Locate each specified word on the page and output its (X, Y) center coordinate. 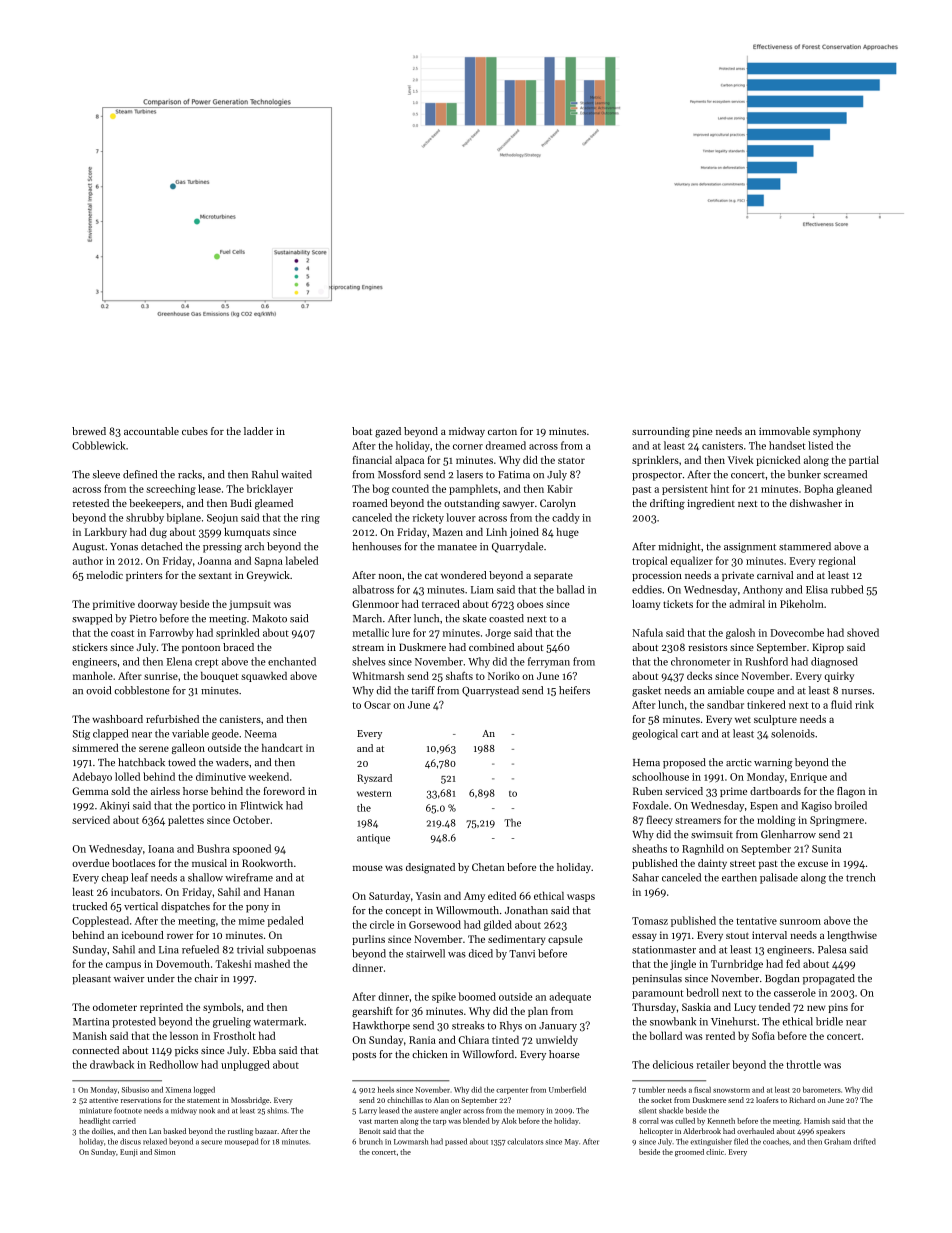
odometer (115, 1007)
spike (444, 997)
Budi (241, 503)
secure (211, 1142)
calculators (525, 1141)
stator (571, 460)
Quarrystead (490, 691)
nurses (857, 692)
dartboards (775, 791)
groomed (689, 1153)
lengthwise (852, 936)
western (374, 794)
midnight (679, 547)
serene (154, 749)
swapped (92, 619)
